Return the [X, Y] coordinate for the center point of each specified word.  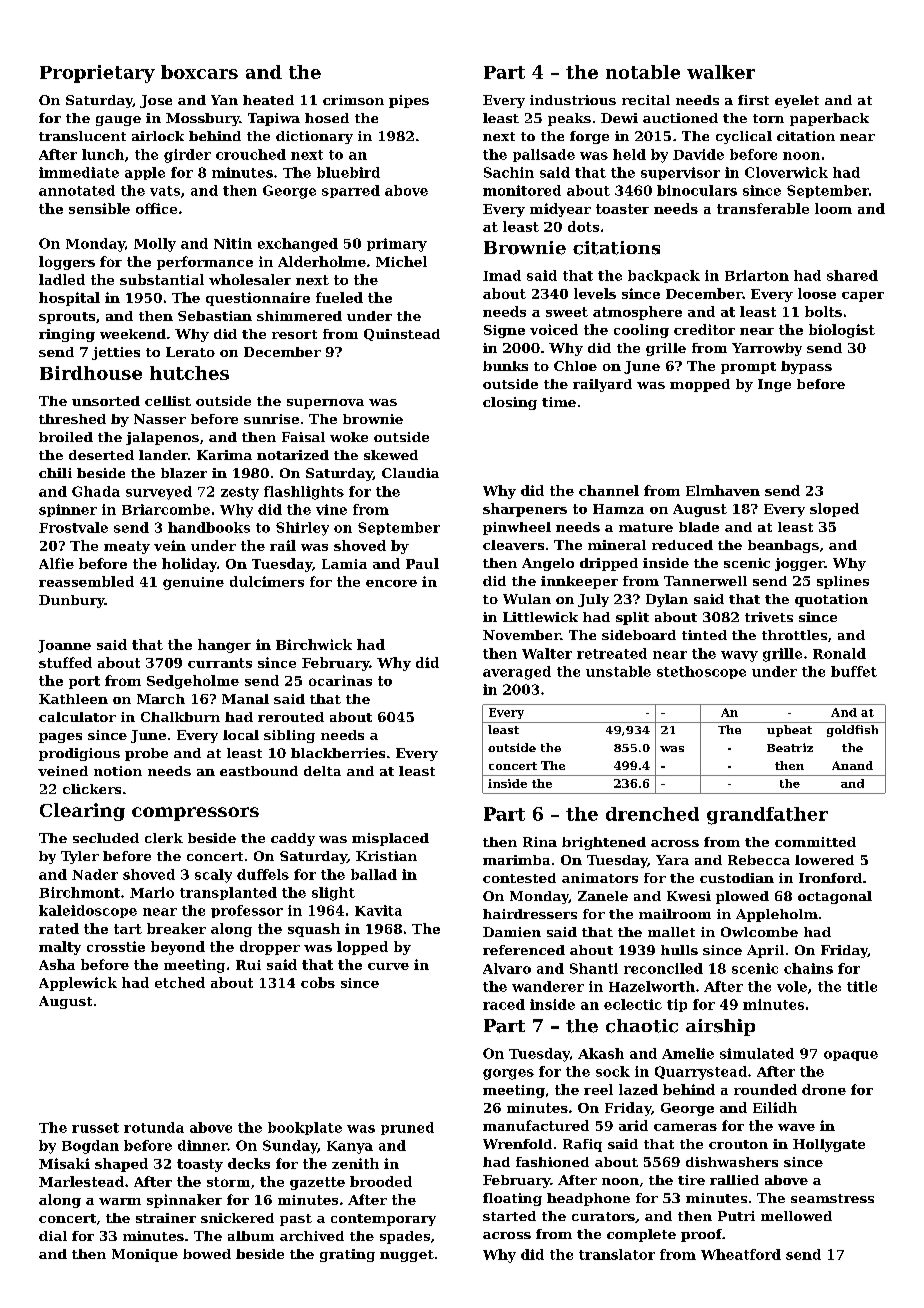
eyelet [797, 101]
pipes [409, 101]
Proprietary [97, 74]
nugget [407, 1256]
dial [53, 1236]
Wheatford [741, 1254]
